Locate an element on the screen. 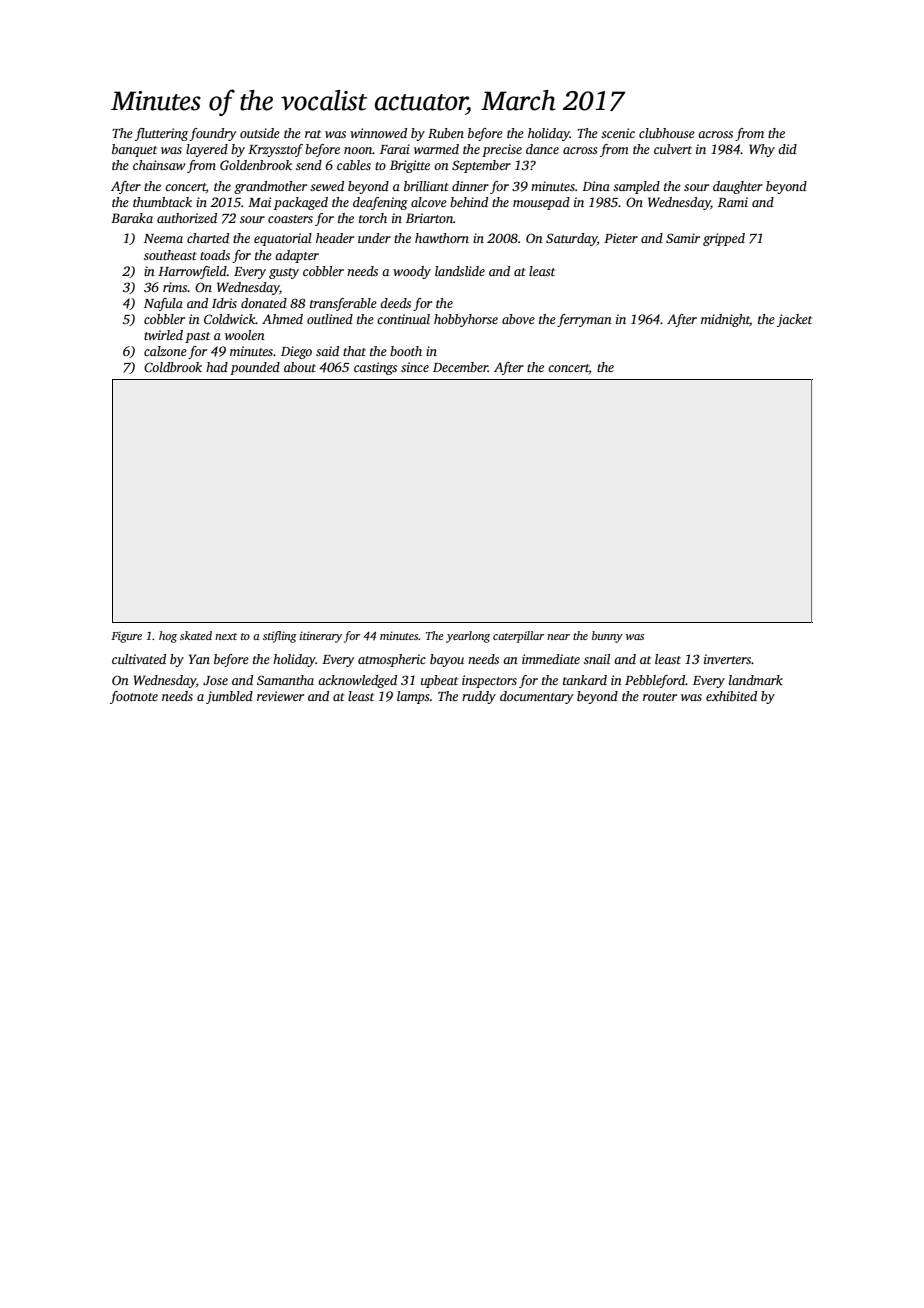 The width and height of the screenshot is (924, 1308). cultivated is located at coordinates (139, 659).
